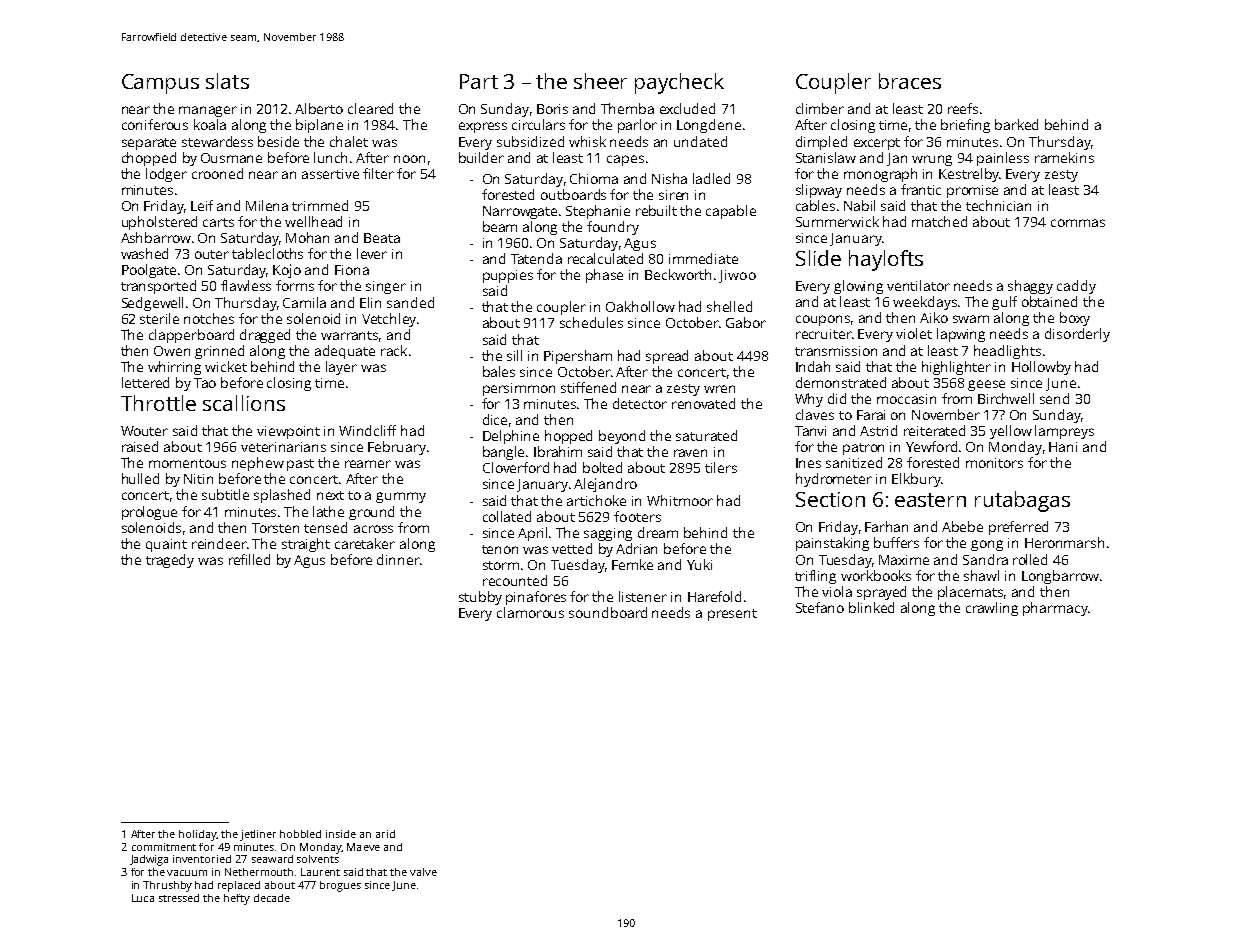 This image has height=952, width=1233. What do you see at coordinates (370, 108) in the image?
I see `cleared` at bounding box center [370, 108].
